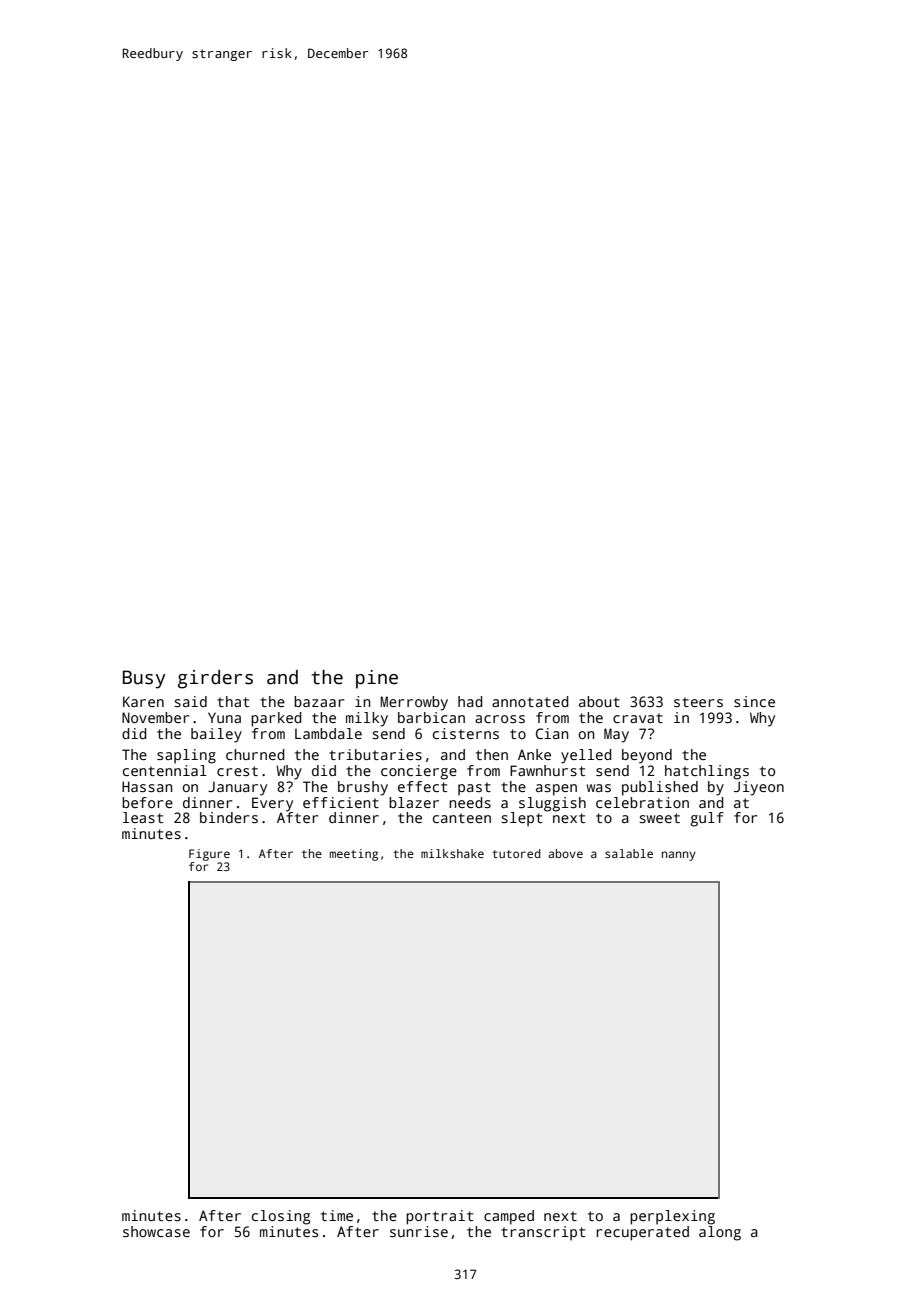  Describe the element at coordinates (209, 855) in the document. I see `Figure` at that location.
